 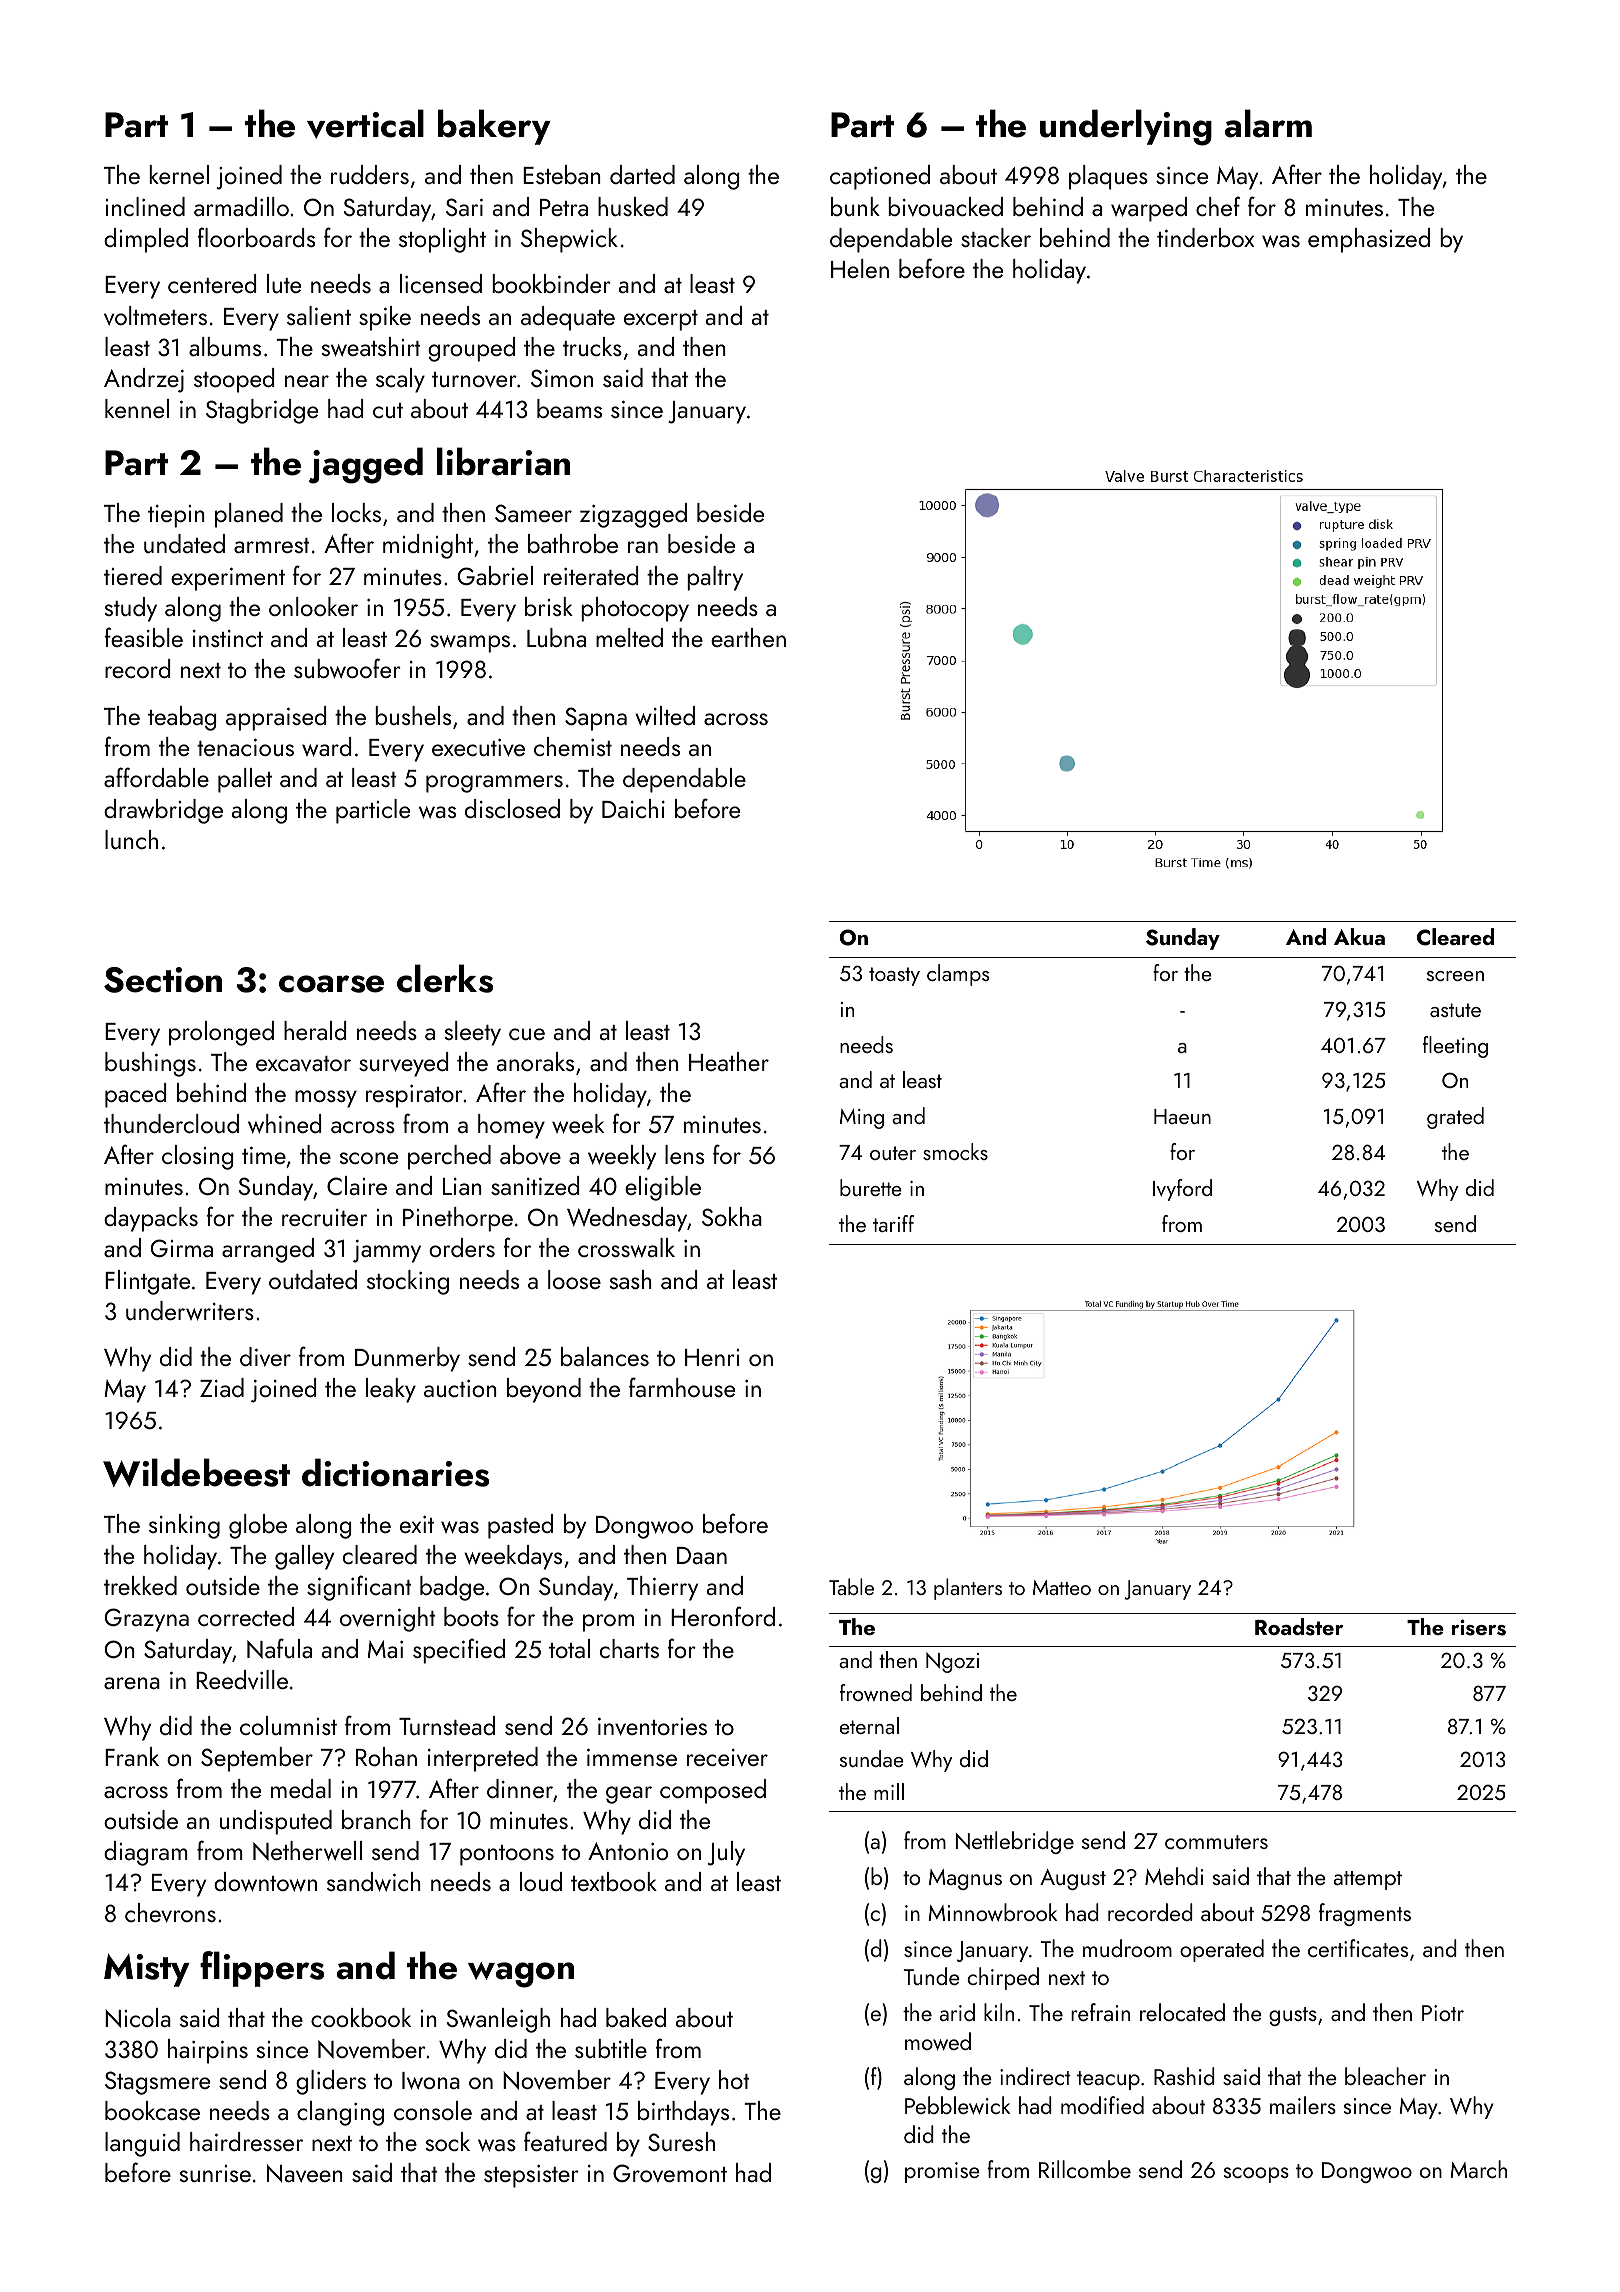 I want to click on Akua, so click(x=1359, y=936).
